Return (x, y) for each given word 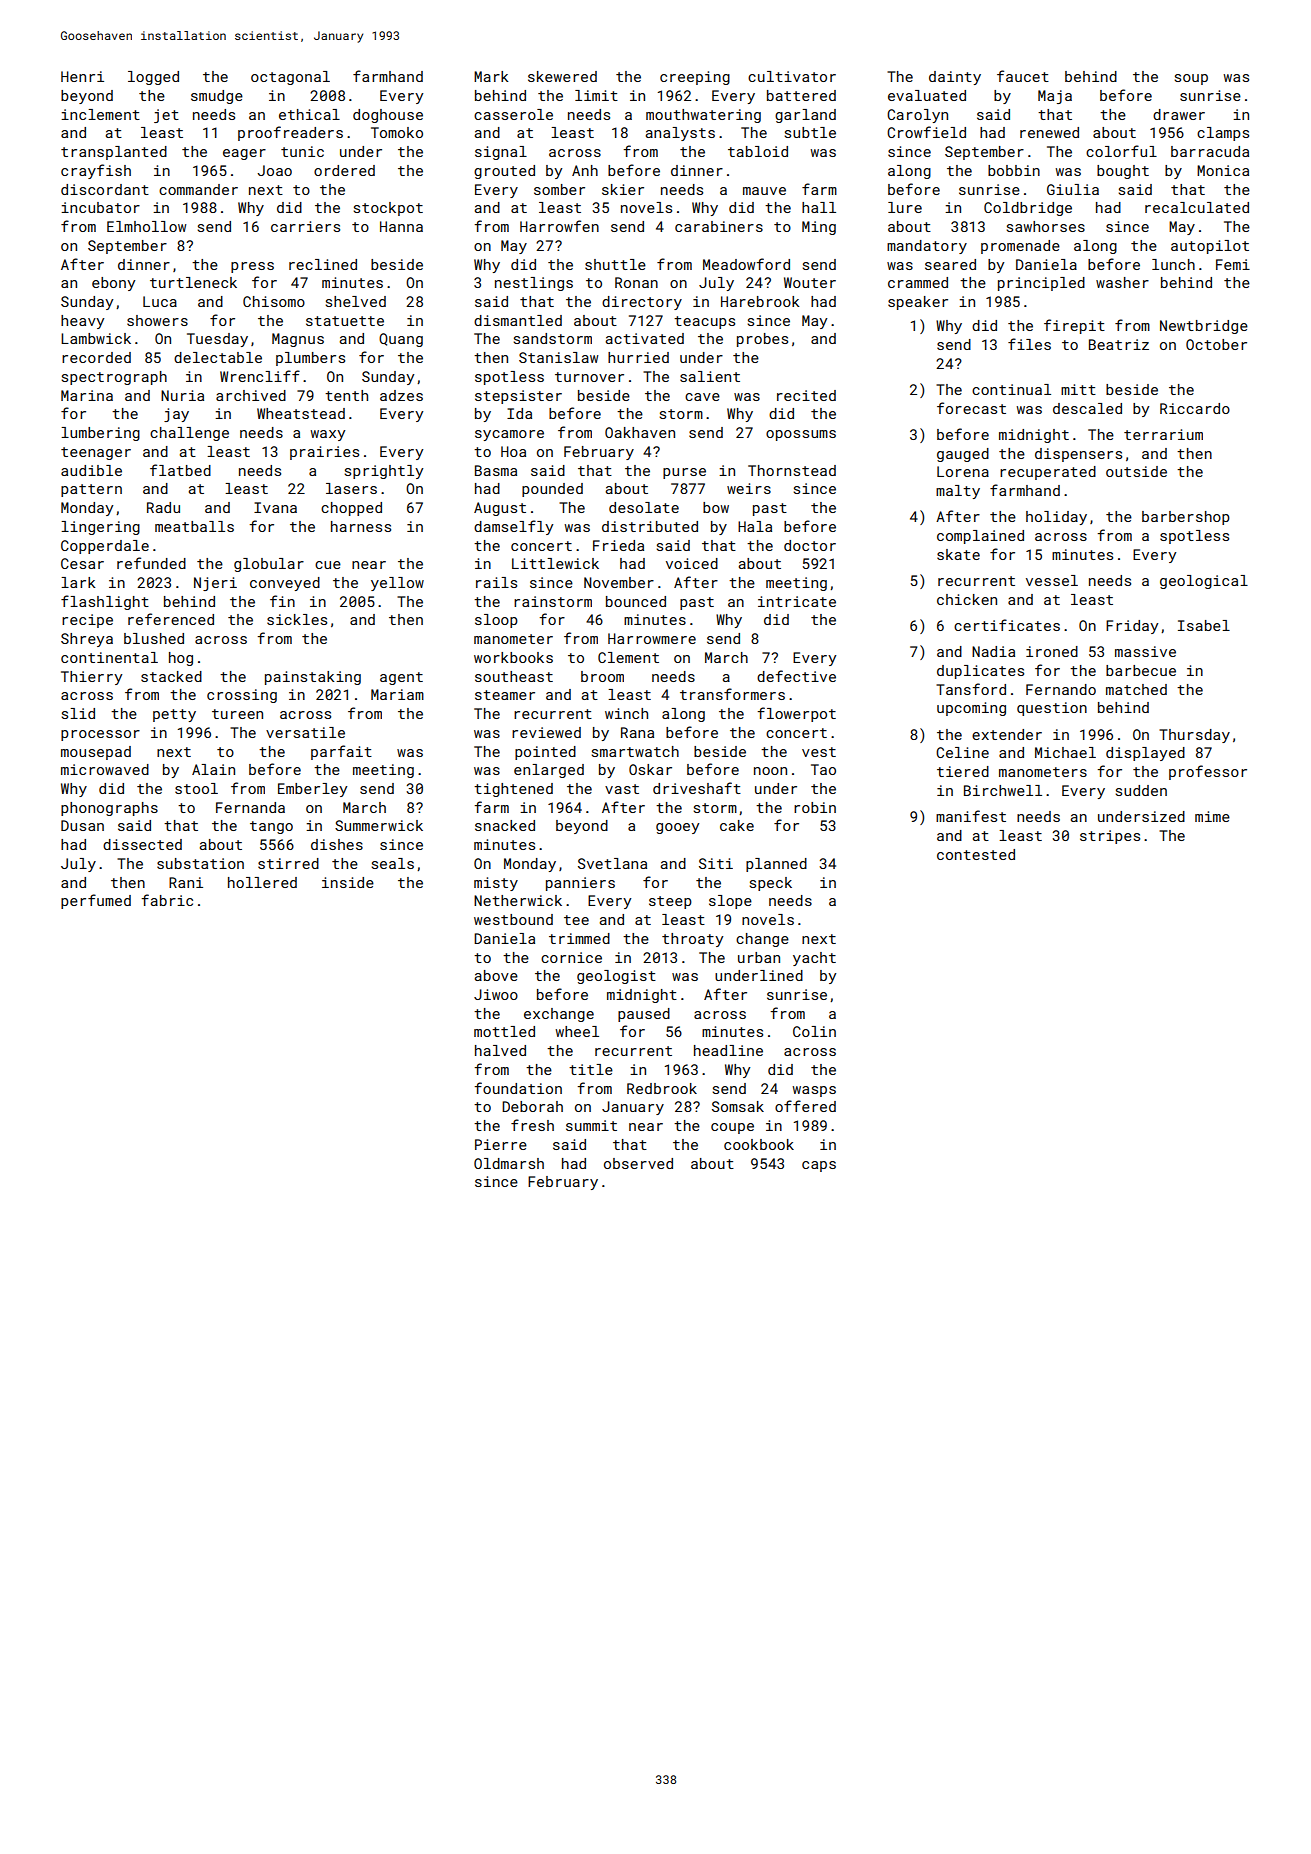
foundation (518, 1088)
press (252, 267)
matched (1136, 689)
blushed (154, 638)
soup (1191, 79)
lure (905, 207)
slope (730, 902)
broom (602, 676)
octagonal (290, 78)
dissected (142, 844)
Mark (491, 76)
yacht (814, 959)
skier (623, 189)
